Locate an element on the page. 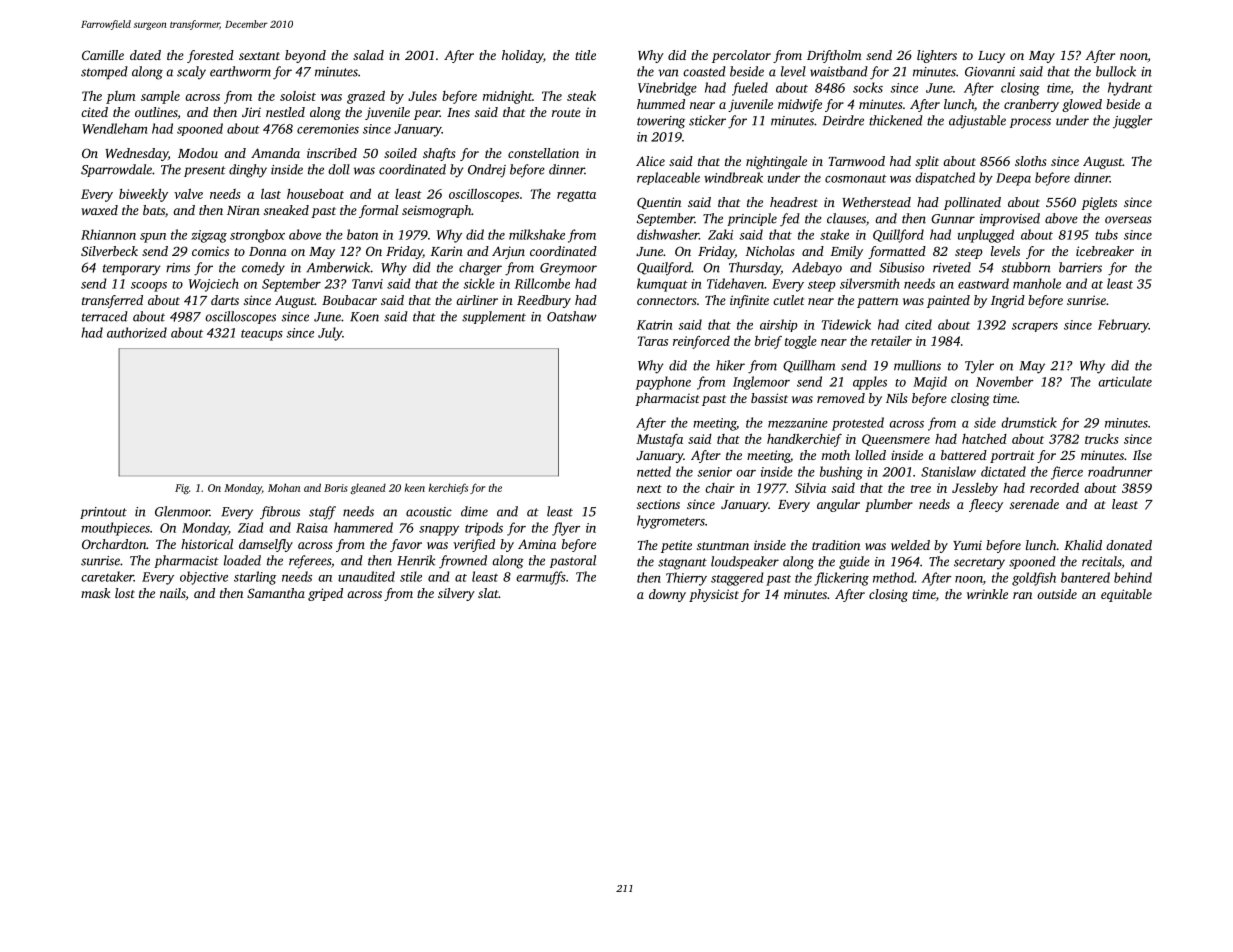  hummed is located at coordinates (661, 104).
